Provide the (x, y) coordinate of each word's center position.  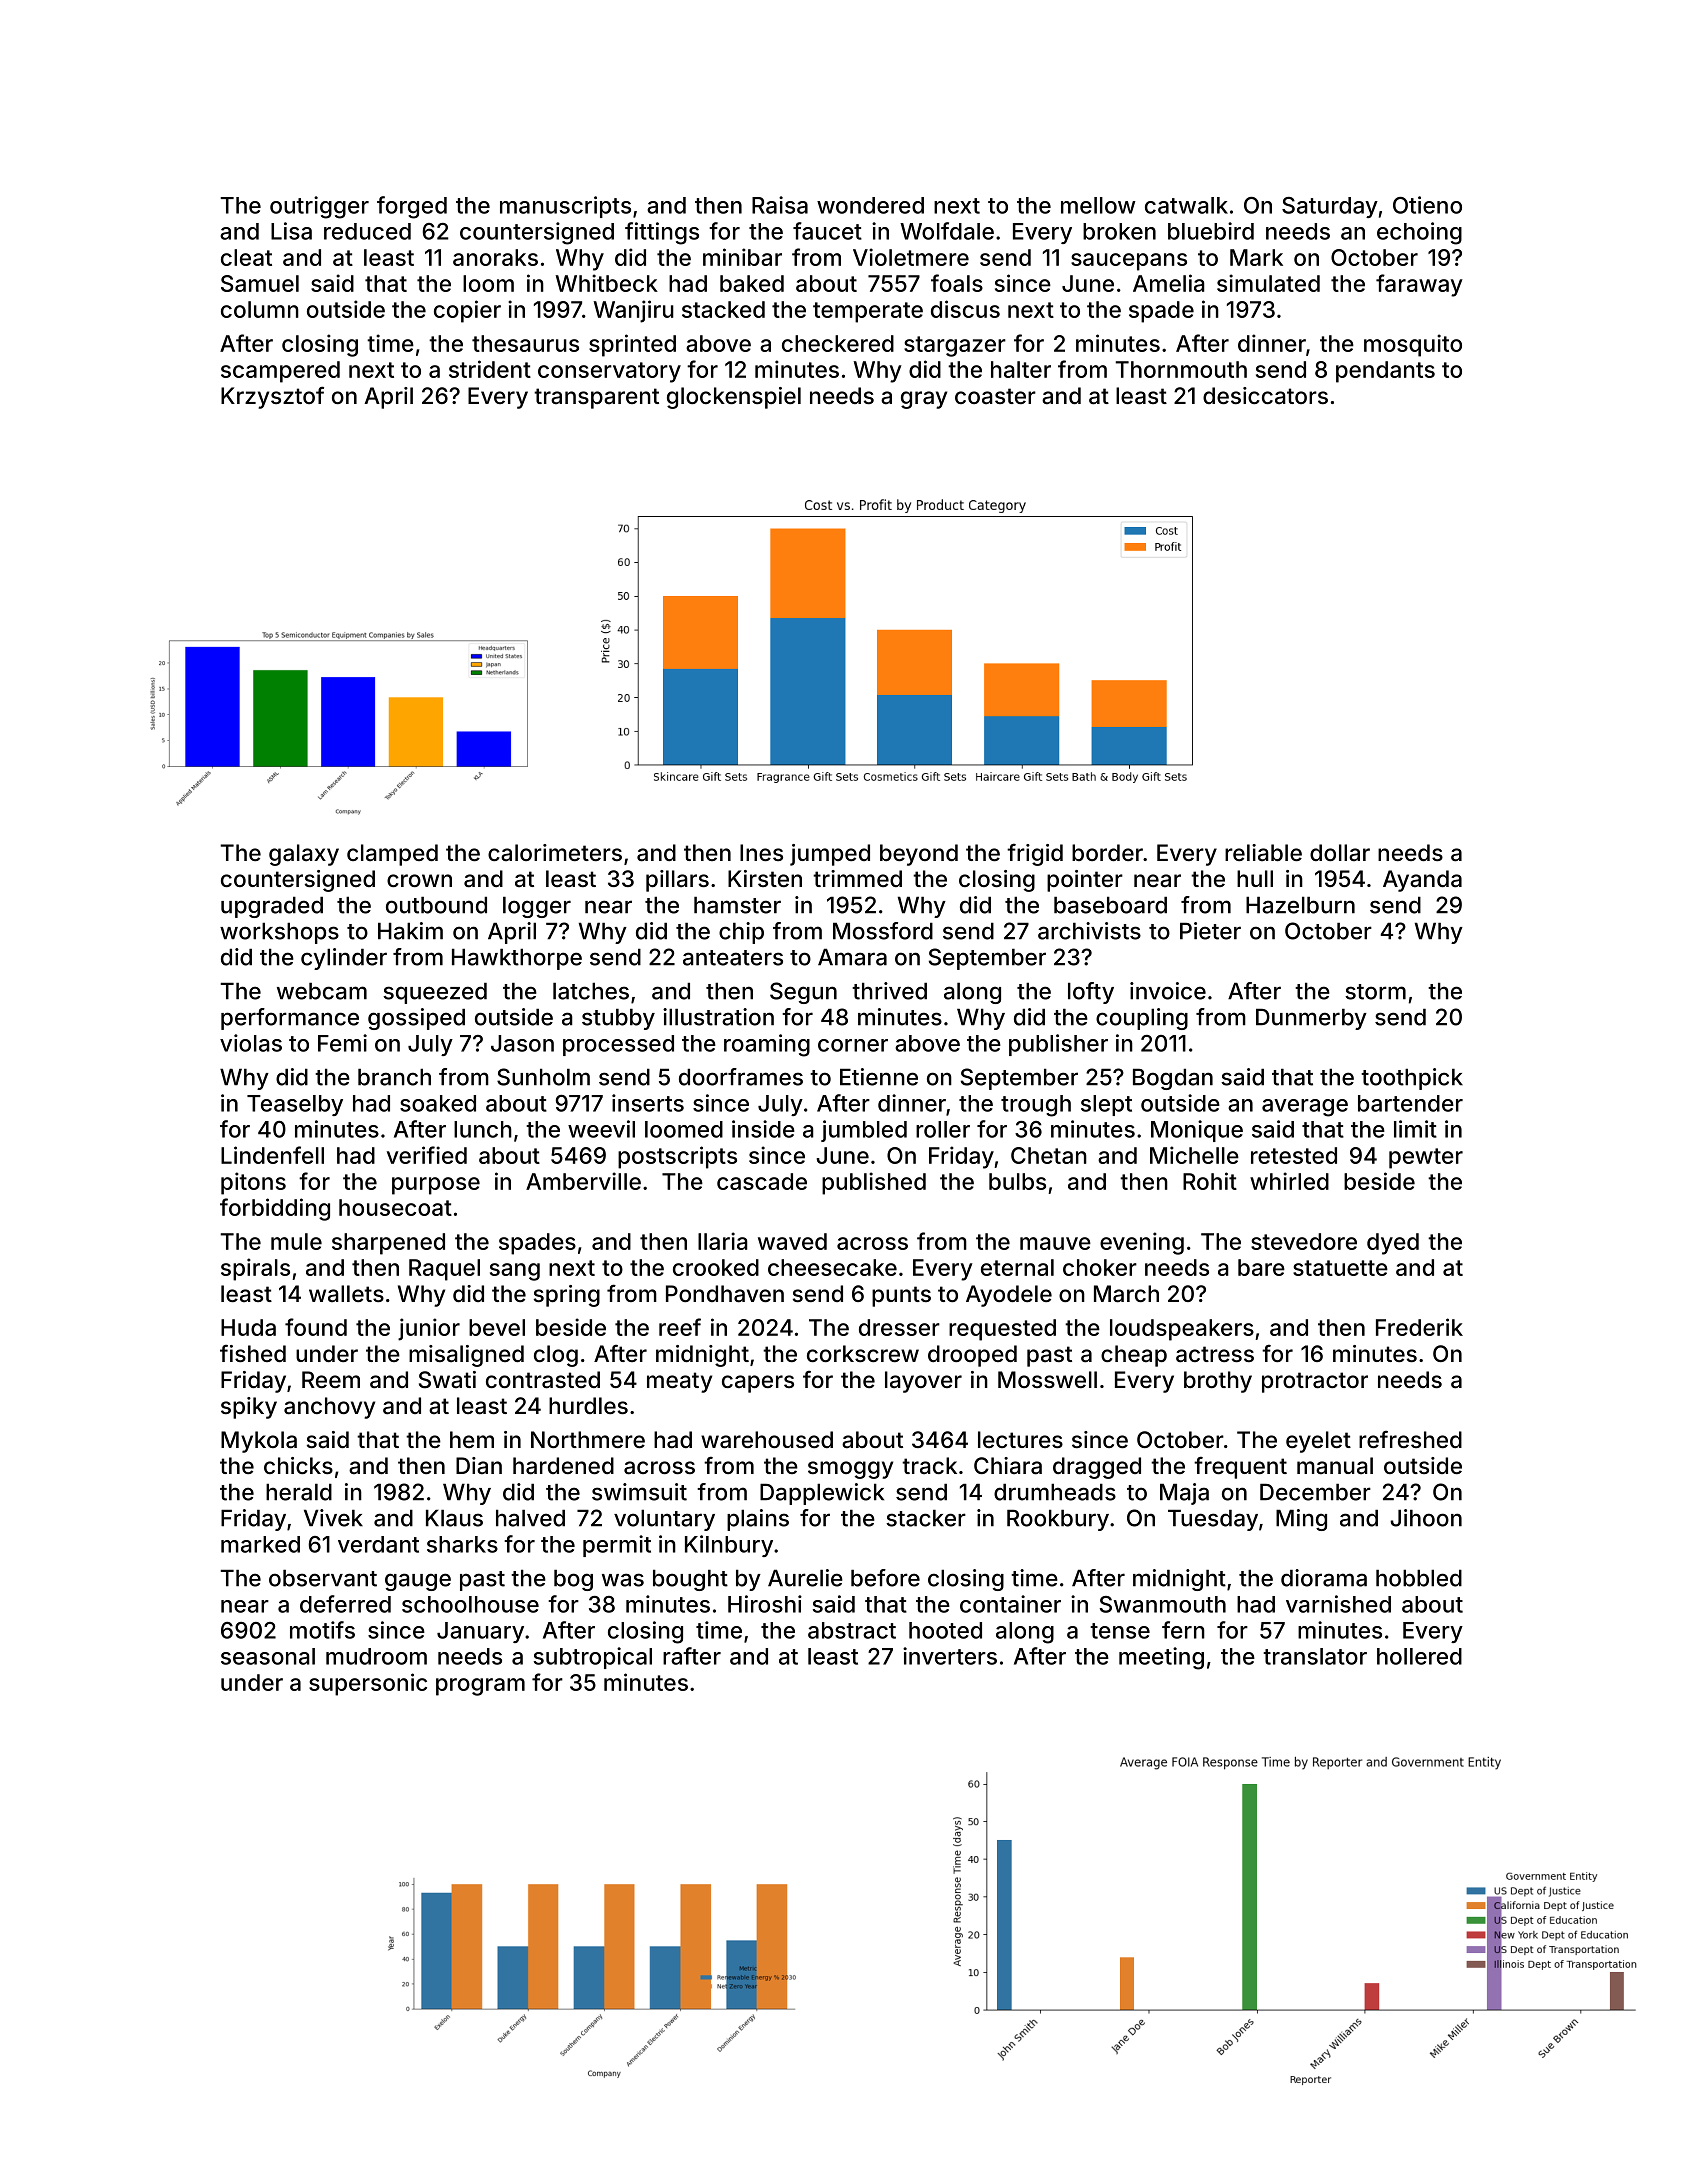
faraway (1419, 285)
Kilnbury (729, 1546)
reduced (367, 231)
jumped (830, 855)
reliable (1263, 853)
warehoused (767, 1440)
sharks (462, 1544)
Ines (761, 852)
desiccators (1265, 396)
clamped (392, 855)
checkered (838, 343)
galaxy (304, 855)
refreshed (1410, 1439)
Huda (248, 1327)
